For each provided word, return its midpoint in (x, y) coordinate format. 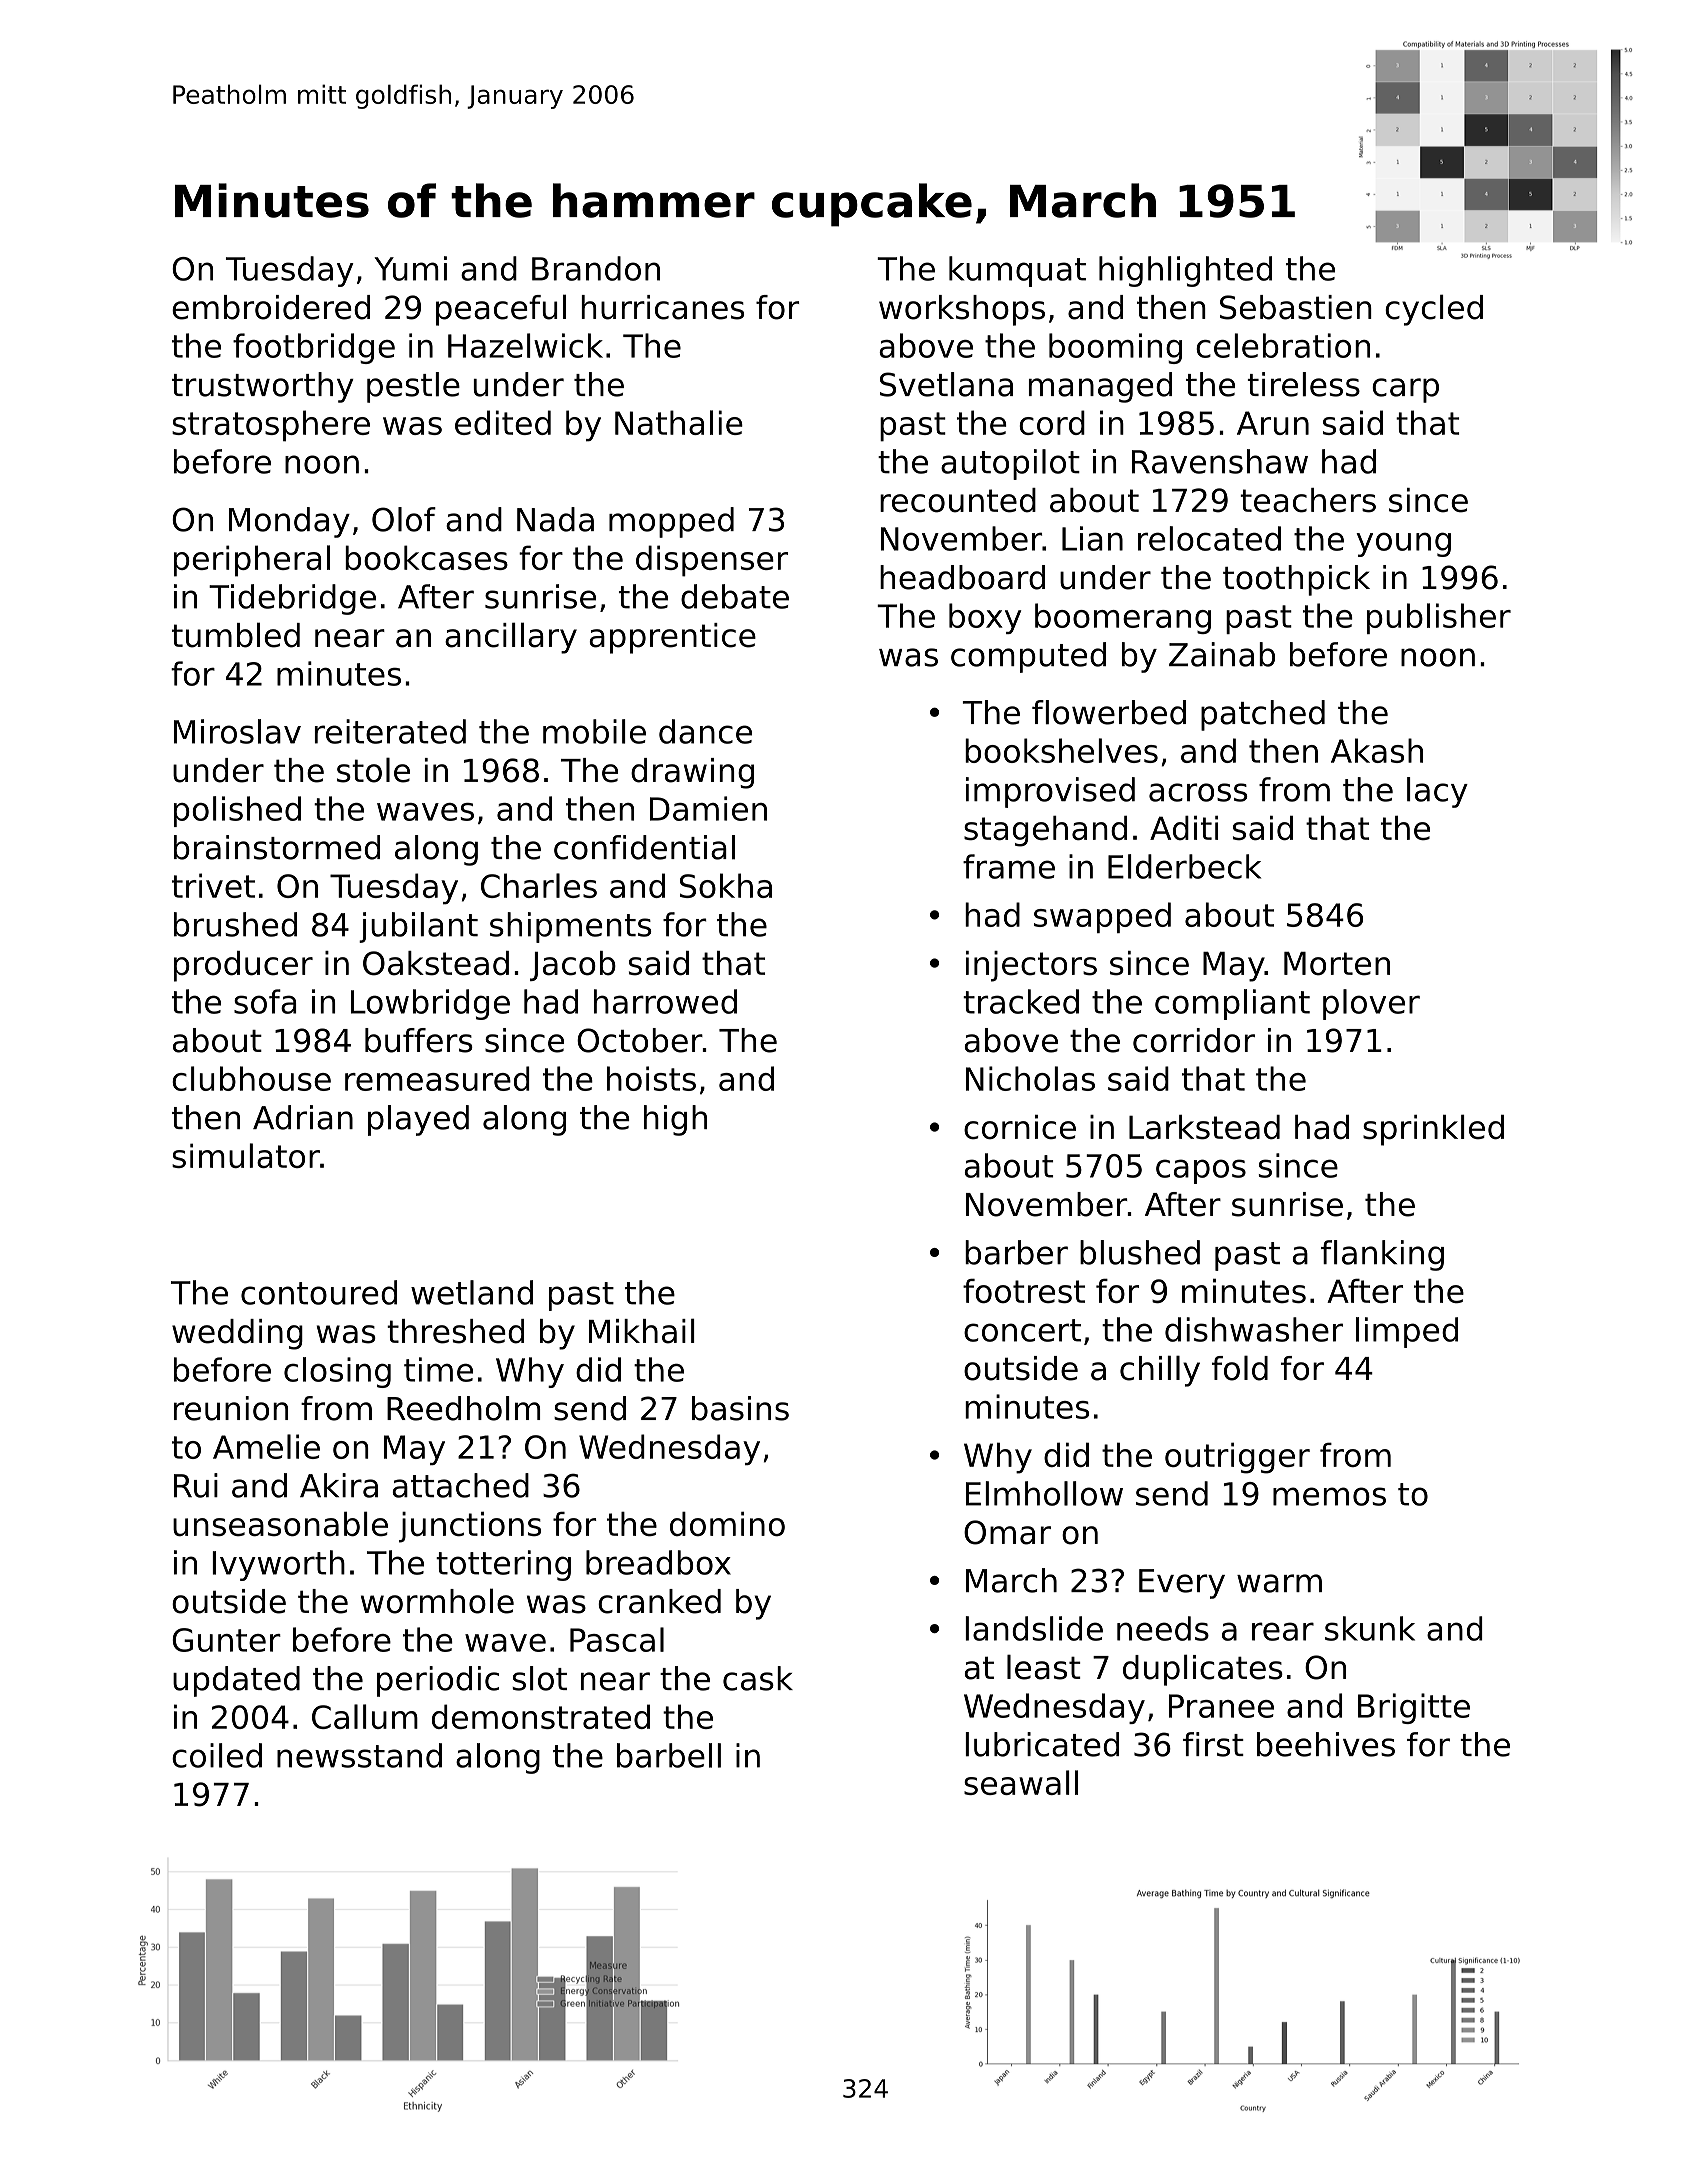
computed (1028, 657)
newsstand (359, 1755)
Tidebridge (292, 599)
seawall (1021, 1782)
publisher (1439, 618)
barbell (669, 1755)
